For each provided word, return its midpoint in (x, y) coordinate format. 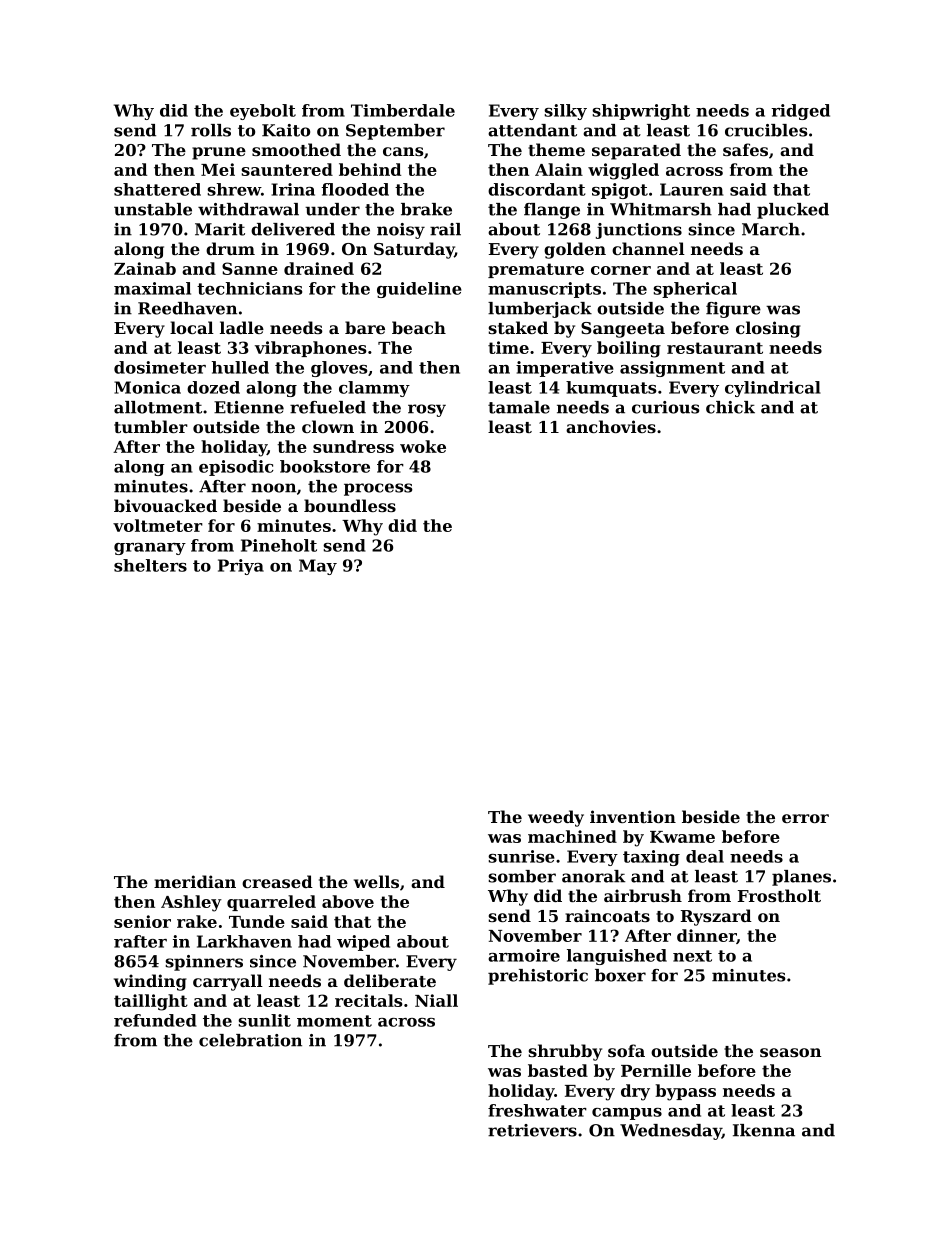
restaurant (715, 348)
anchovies (611, 426)
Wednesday (671, 1132)
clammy (374, 389)
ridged (800, 112)
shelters (150, 565)
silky (565, 112)
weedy (556, 818)
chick (730, 407)
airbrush (643, 895)
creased (277, 881)
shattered (157, 189)
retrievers (532, 1130)
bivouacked (165, 505)
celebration (250, 1040)
